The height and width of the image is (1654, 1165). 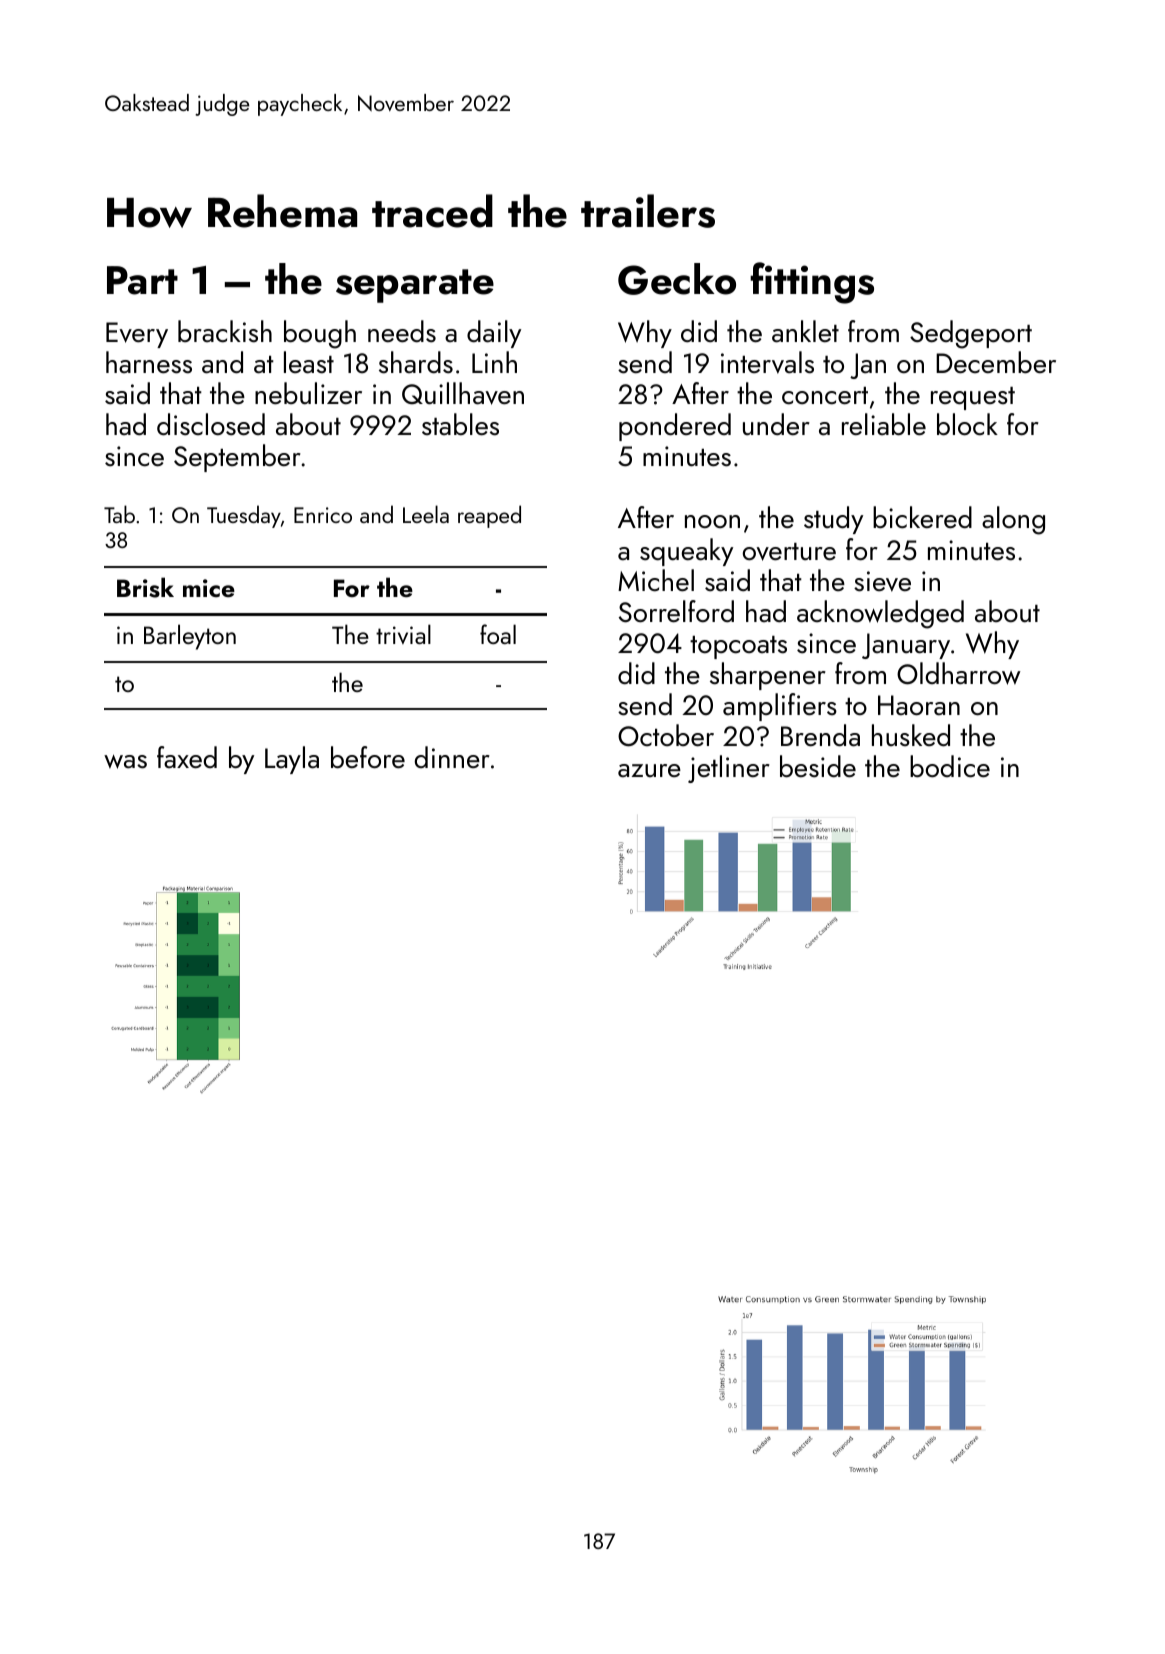 What do you see at coordinates (677, 279) in the image?
I see `Gecko` at bounding box center [677, 279].
